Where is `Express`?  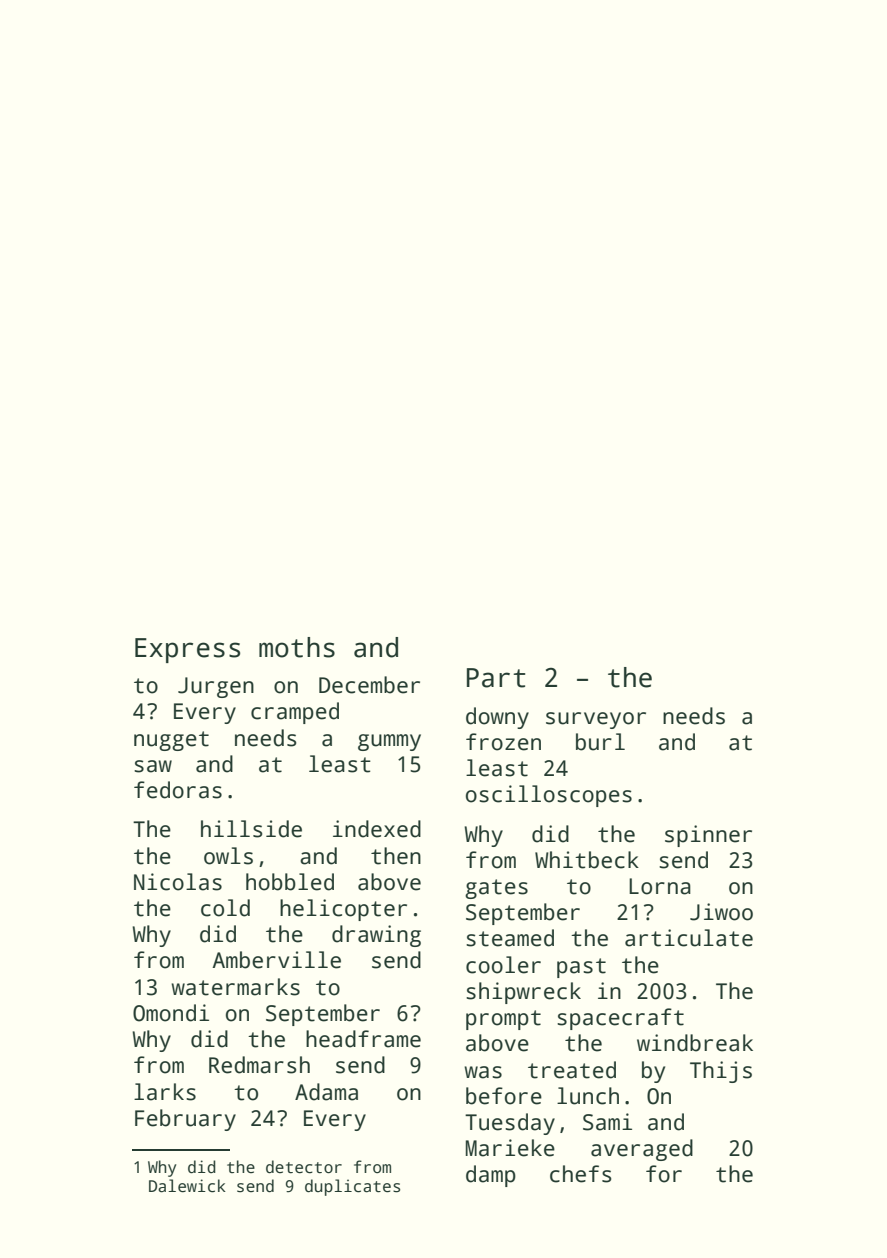 Express is located at coordinates (187, 650).
